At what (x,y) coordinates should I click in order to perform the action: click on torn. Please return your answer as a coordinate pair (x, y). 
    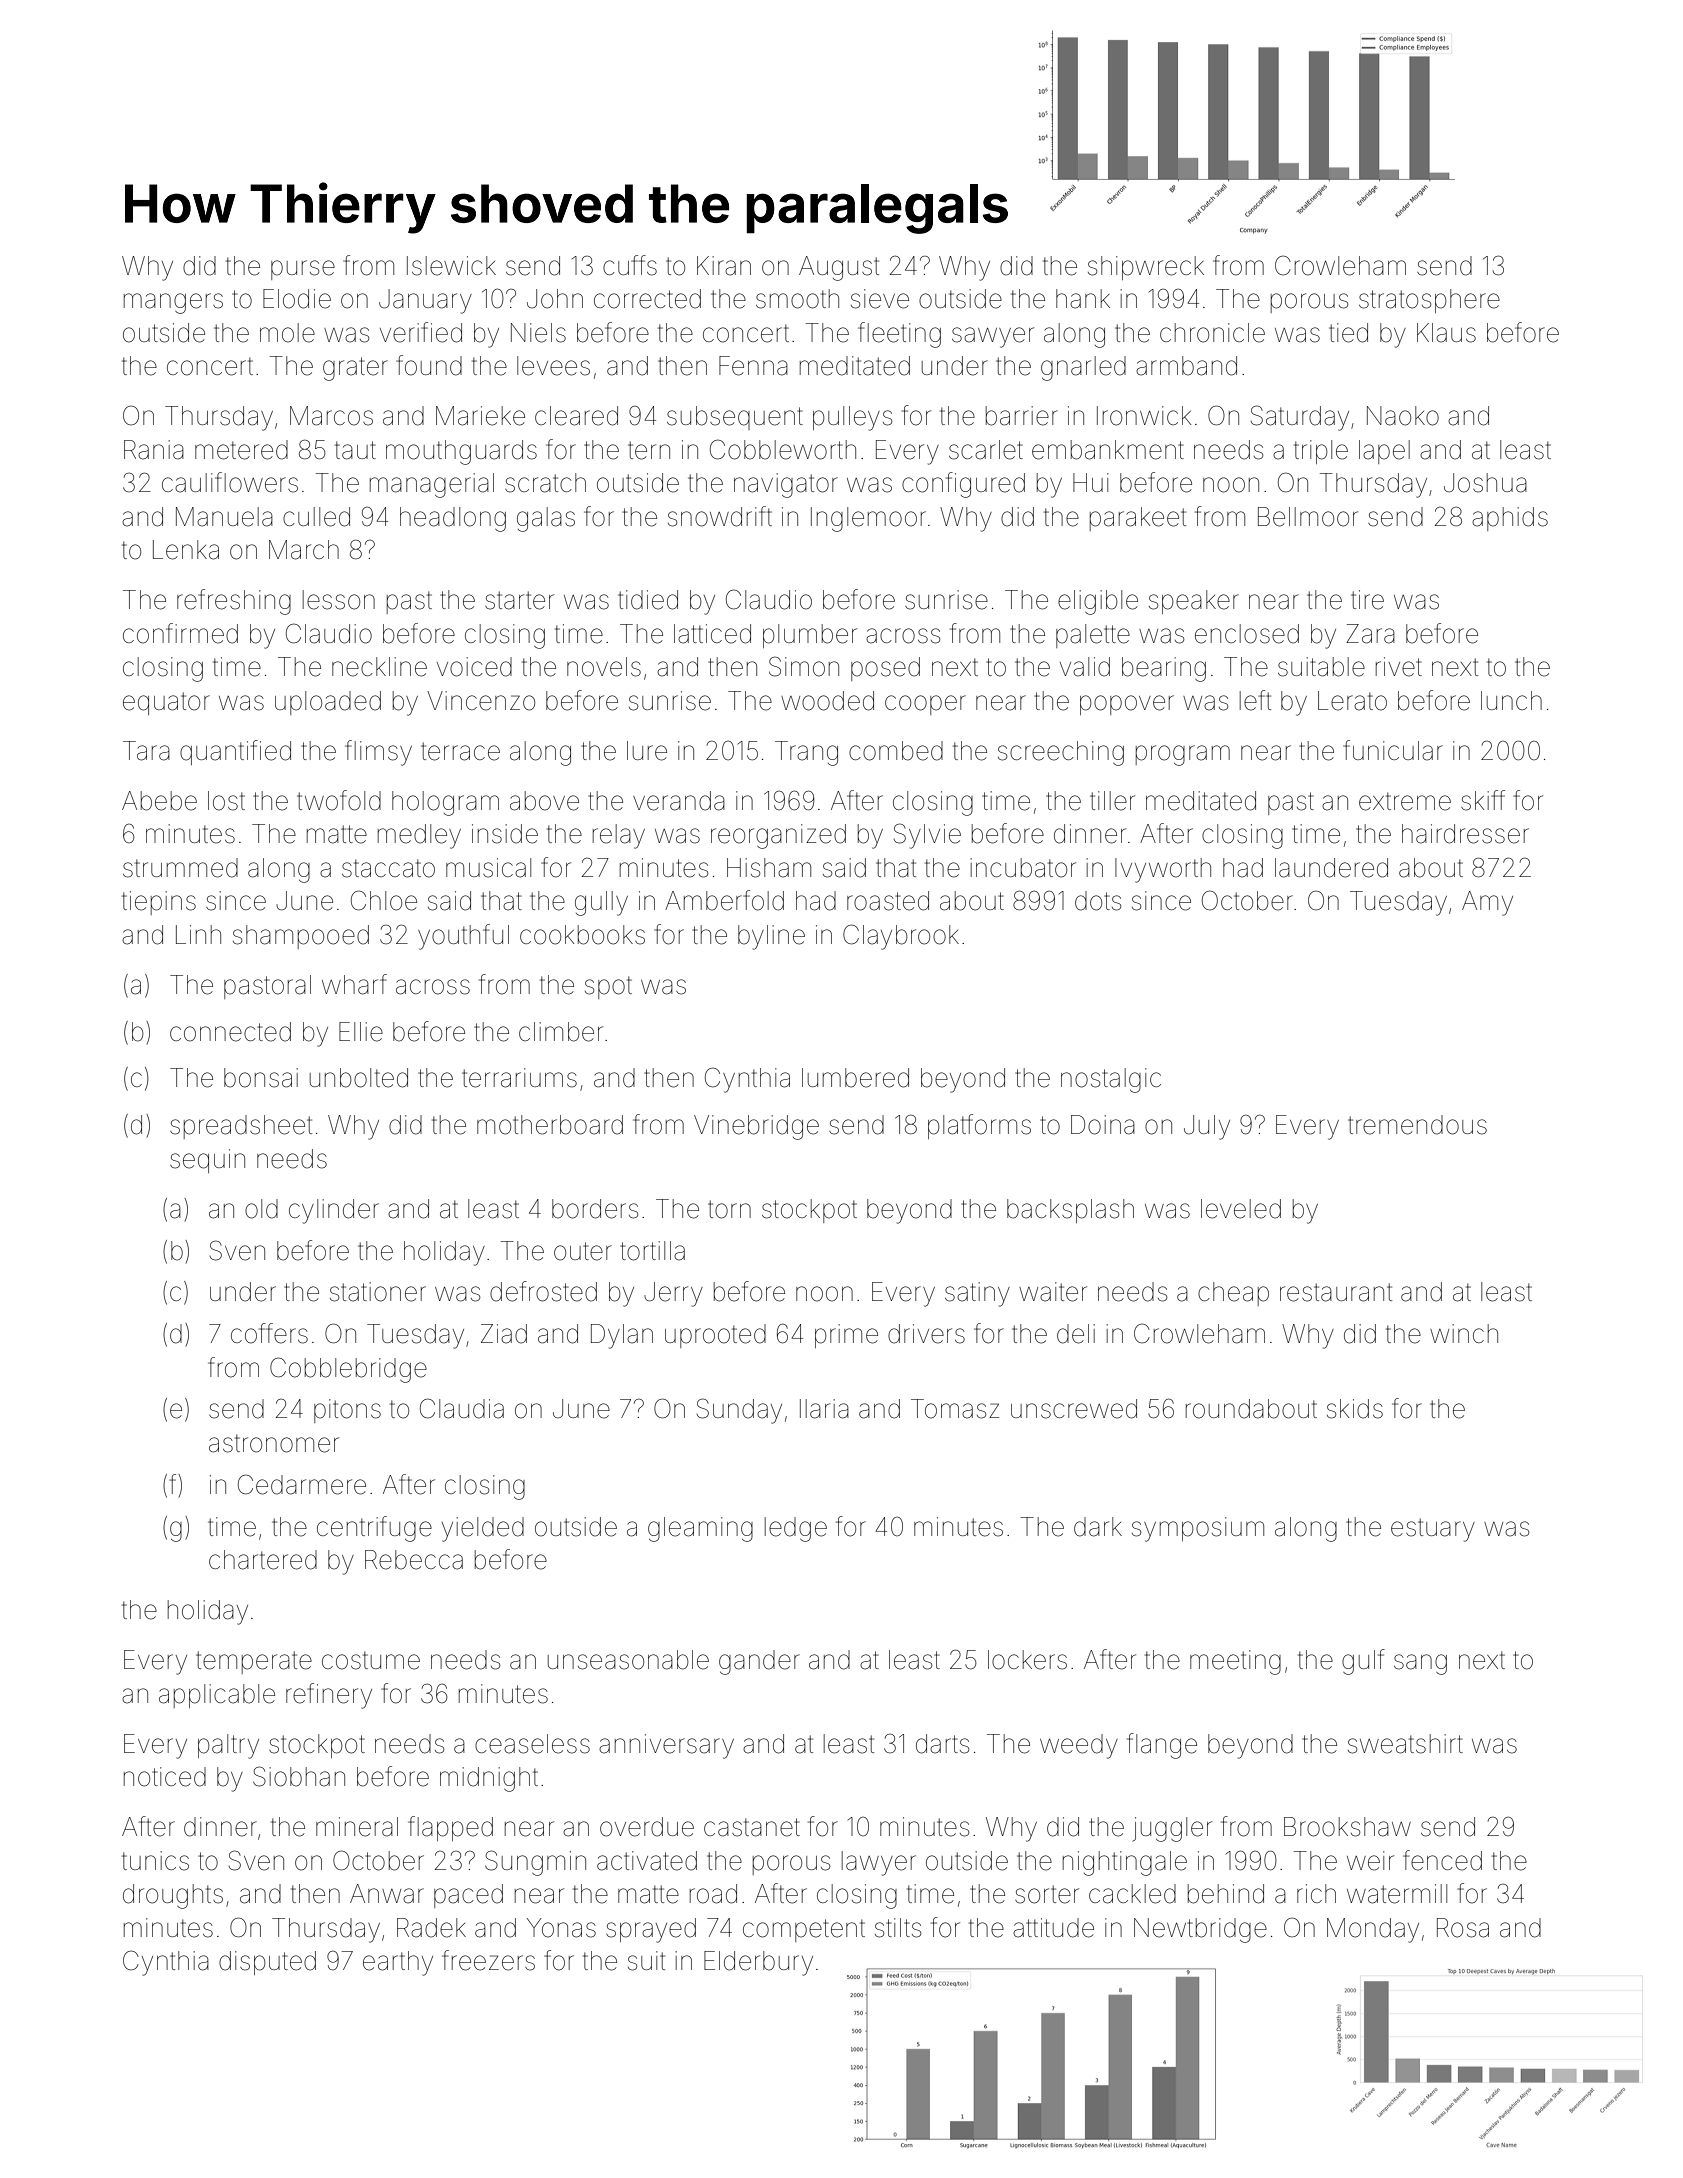
    Looking at the image, I should click on (729, 1209).
